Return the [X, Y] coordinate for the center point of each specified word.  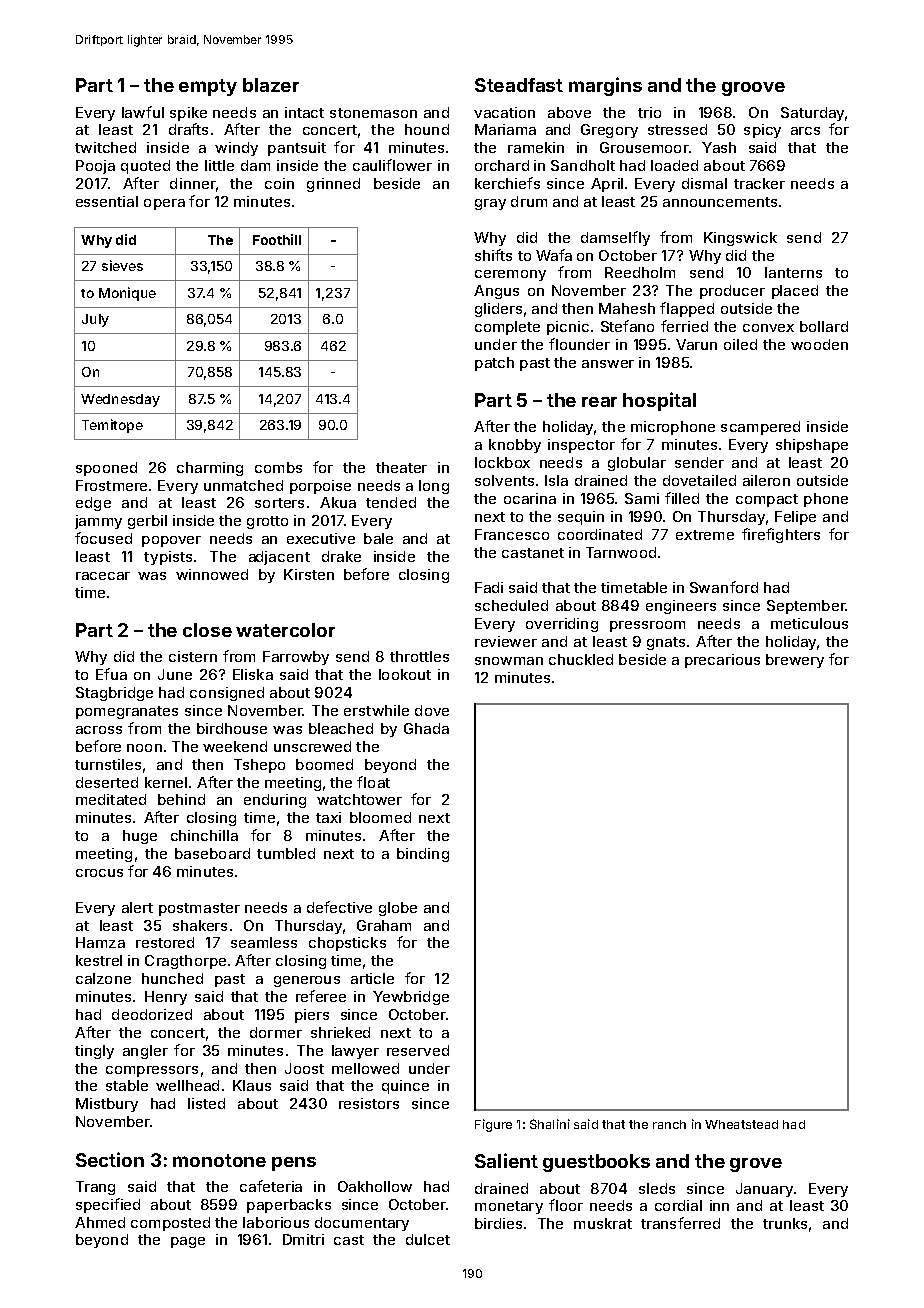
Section [110, 1159]
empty [208, 87]
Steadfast [519, 85]
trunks [785, 1223]
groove [753, 89]
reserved [418, 1050]
